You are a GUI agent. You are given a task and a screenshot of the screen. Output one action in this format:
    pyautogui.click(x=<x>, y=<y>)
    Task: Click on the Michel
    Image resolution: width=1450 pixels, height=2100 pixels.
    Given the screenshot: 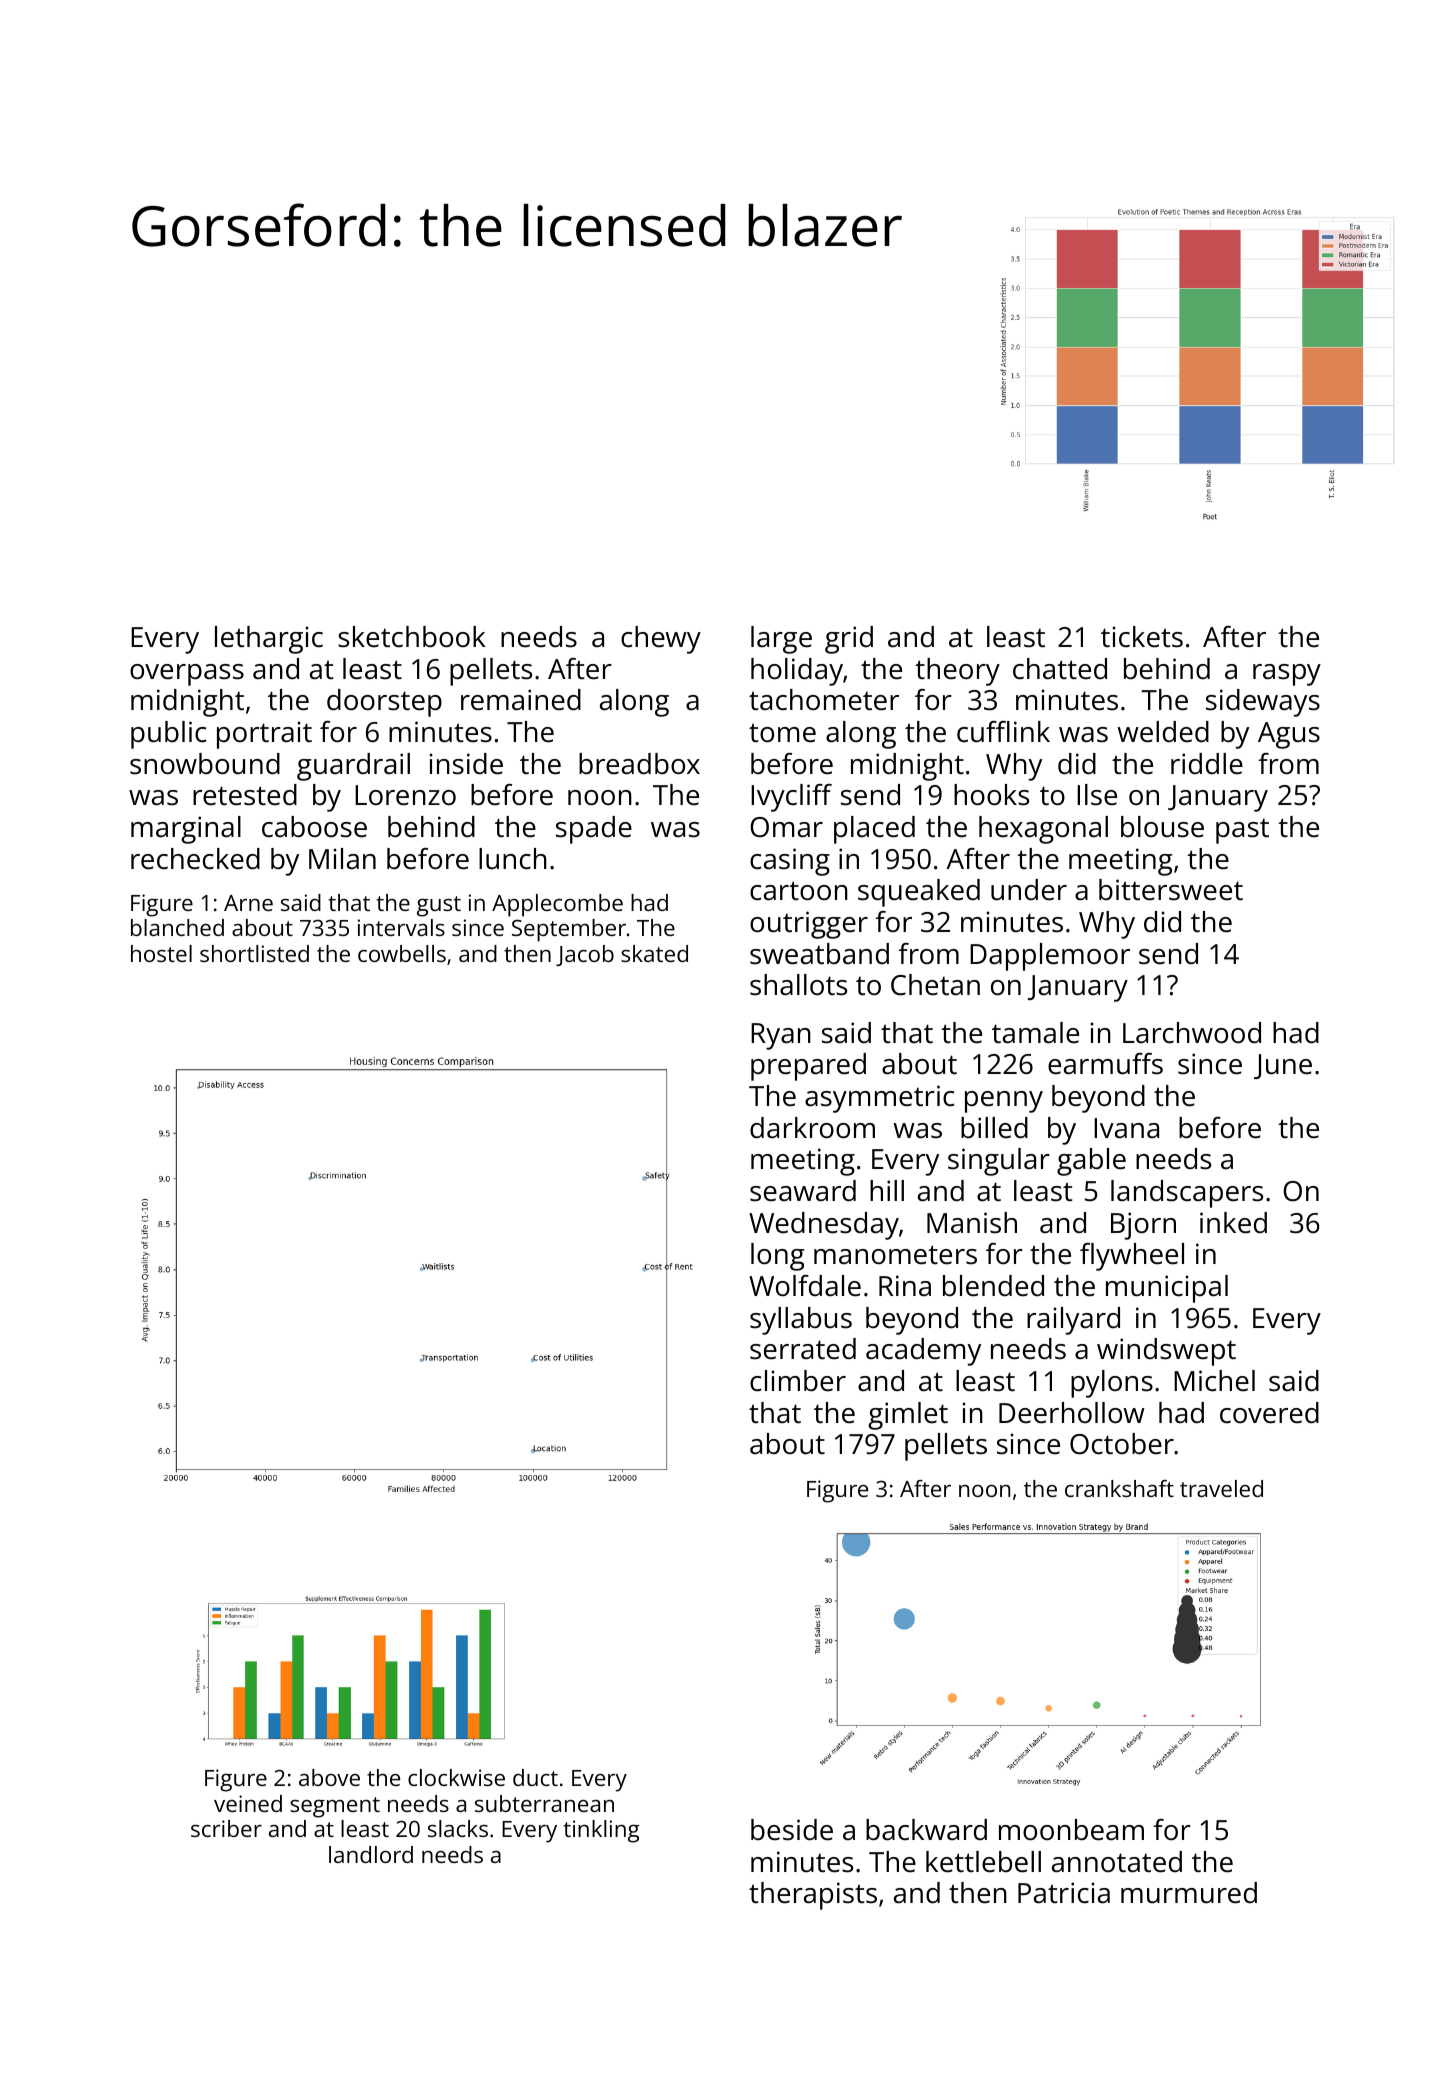 What is the action you would take?
    pyautogui.click(x=1214, y=1381)
